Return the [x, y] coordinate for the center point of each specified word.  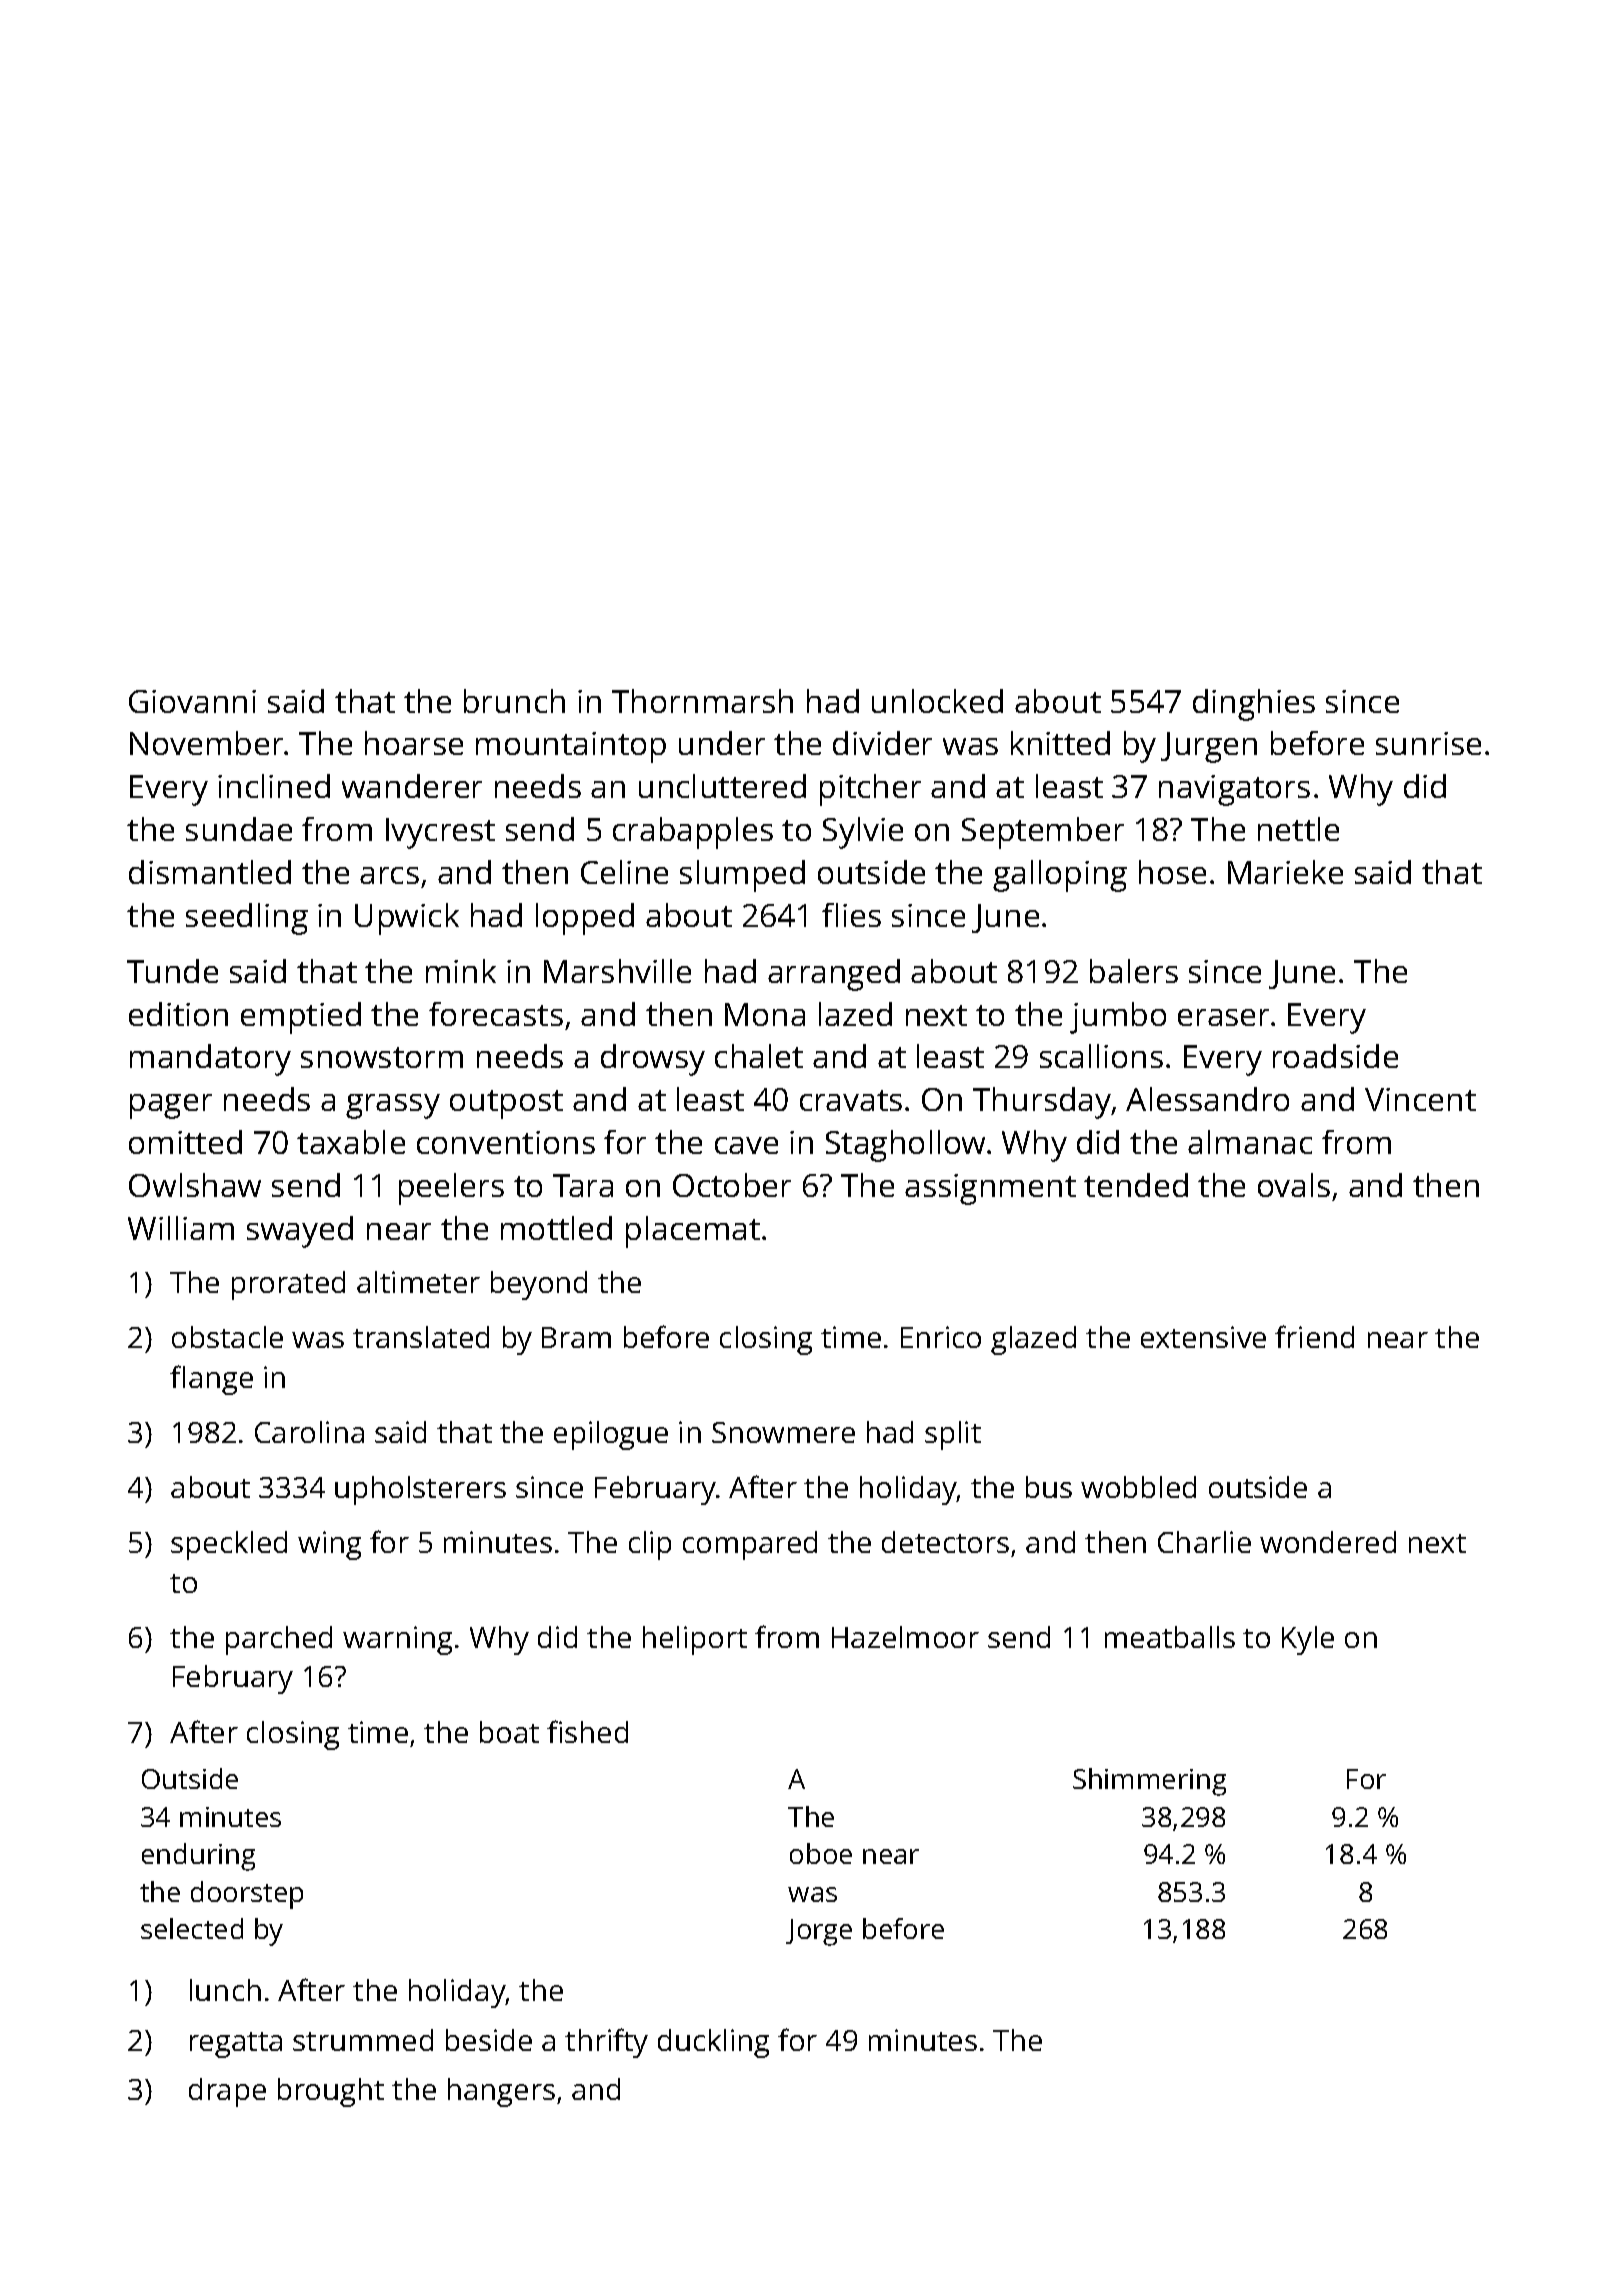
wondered [1328, 1542]
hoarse [414, 743]
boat [509, 1732]
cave [746, 1145]
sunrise [1428, 743]
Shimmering [1149, 1782]
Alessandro [1207, 1099]
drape [227, 2092]
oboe [821, 1853]
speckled [229, 1545]
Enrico [941, 1337]
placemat [693, 1232]
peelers [451, 1189]
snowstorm [382, 1057]
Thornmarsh [702, 701]
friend [1314, 1336]
